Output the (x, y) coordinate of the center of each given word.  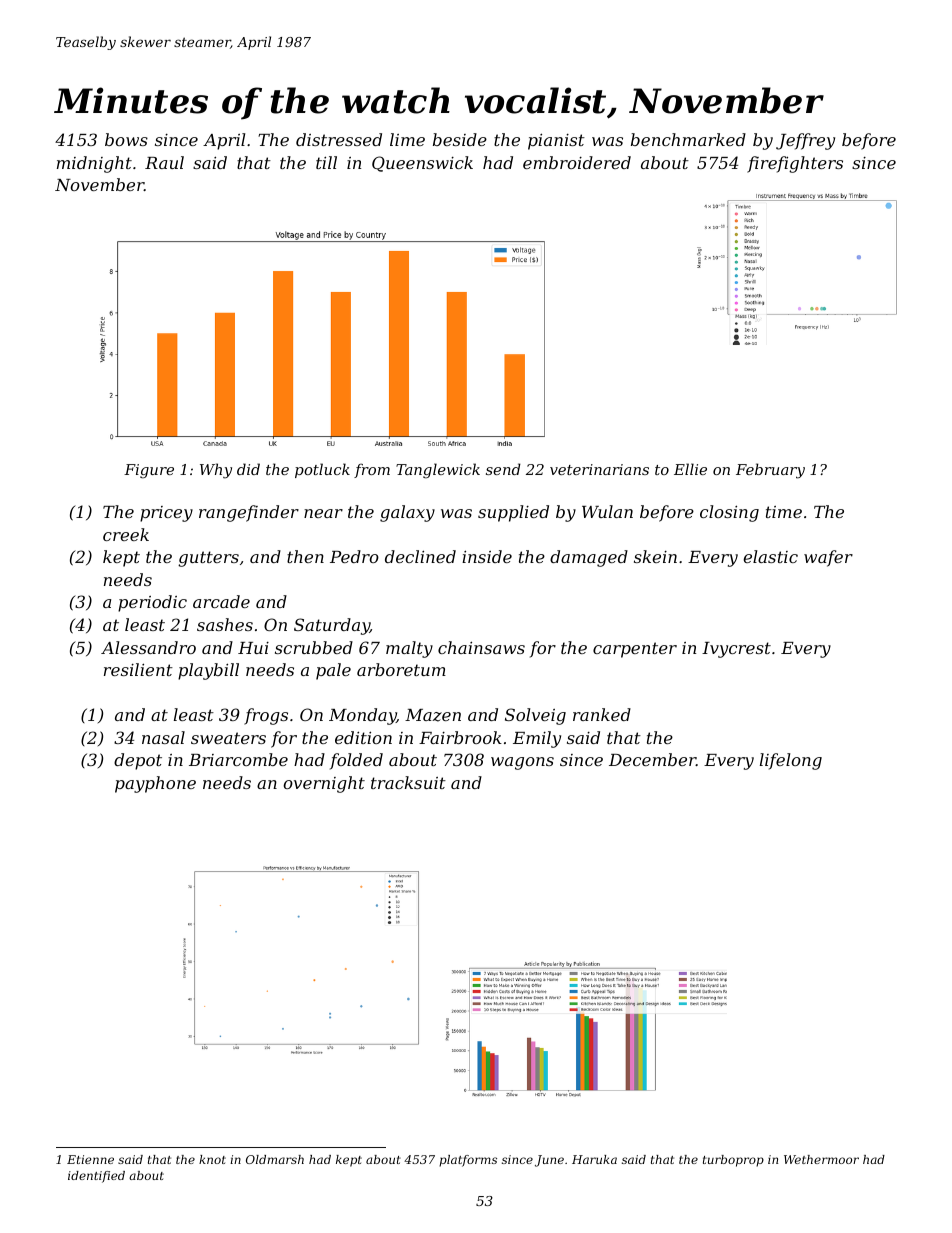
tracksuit (408, 782)
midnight (94, 164)
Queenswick (422, 164)
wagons (522, 763)
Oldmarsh (275, 1159)
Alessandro (148, 647)
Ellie (690, 469)
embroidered (577, 162)
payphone (155, 784)
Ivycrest (736, 650)
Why (216, 471)
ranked (602, 714)
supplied (513, 513)
